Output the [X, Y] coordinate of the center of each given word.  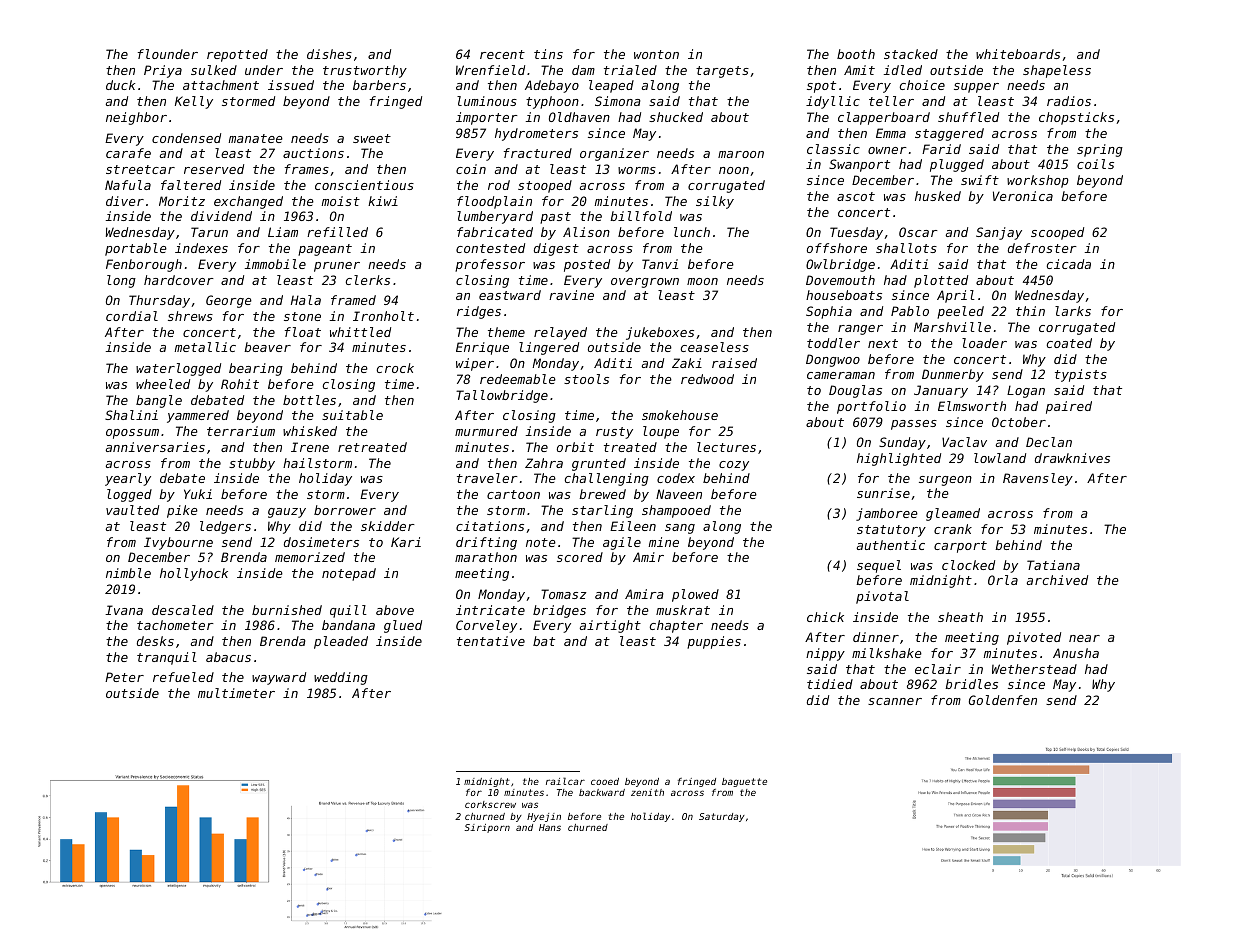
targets [722, 72]
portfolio [871, 407]
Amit [859, 70]
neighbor [136, 118]
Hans [550, 827]
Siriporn [487, 828]
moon [702, 281]
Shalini [131, 415]
